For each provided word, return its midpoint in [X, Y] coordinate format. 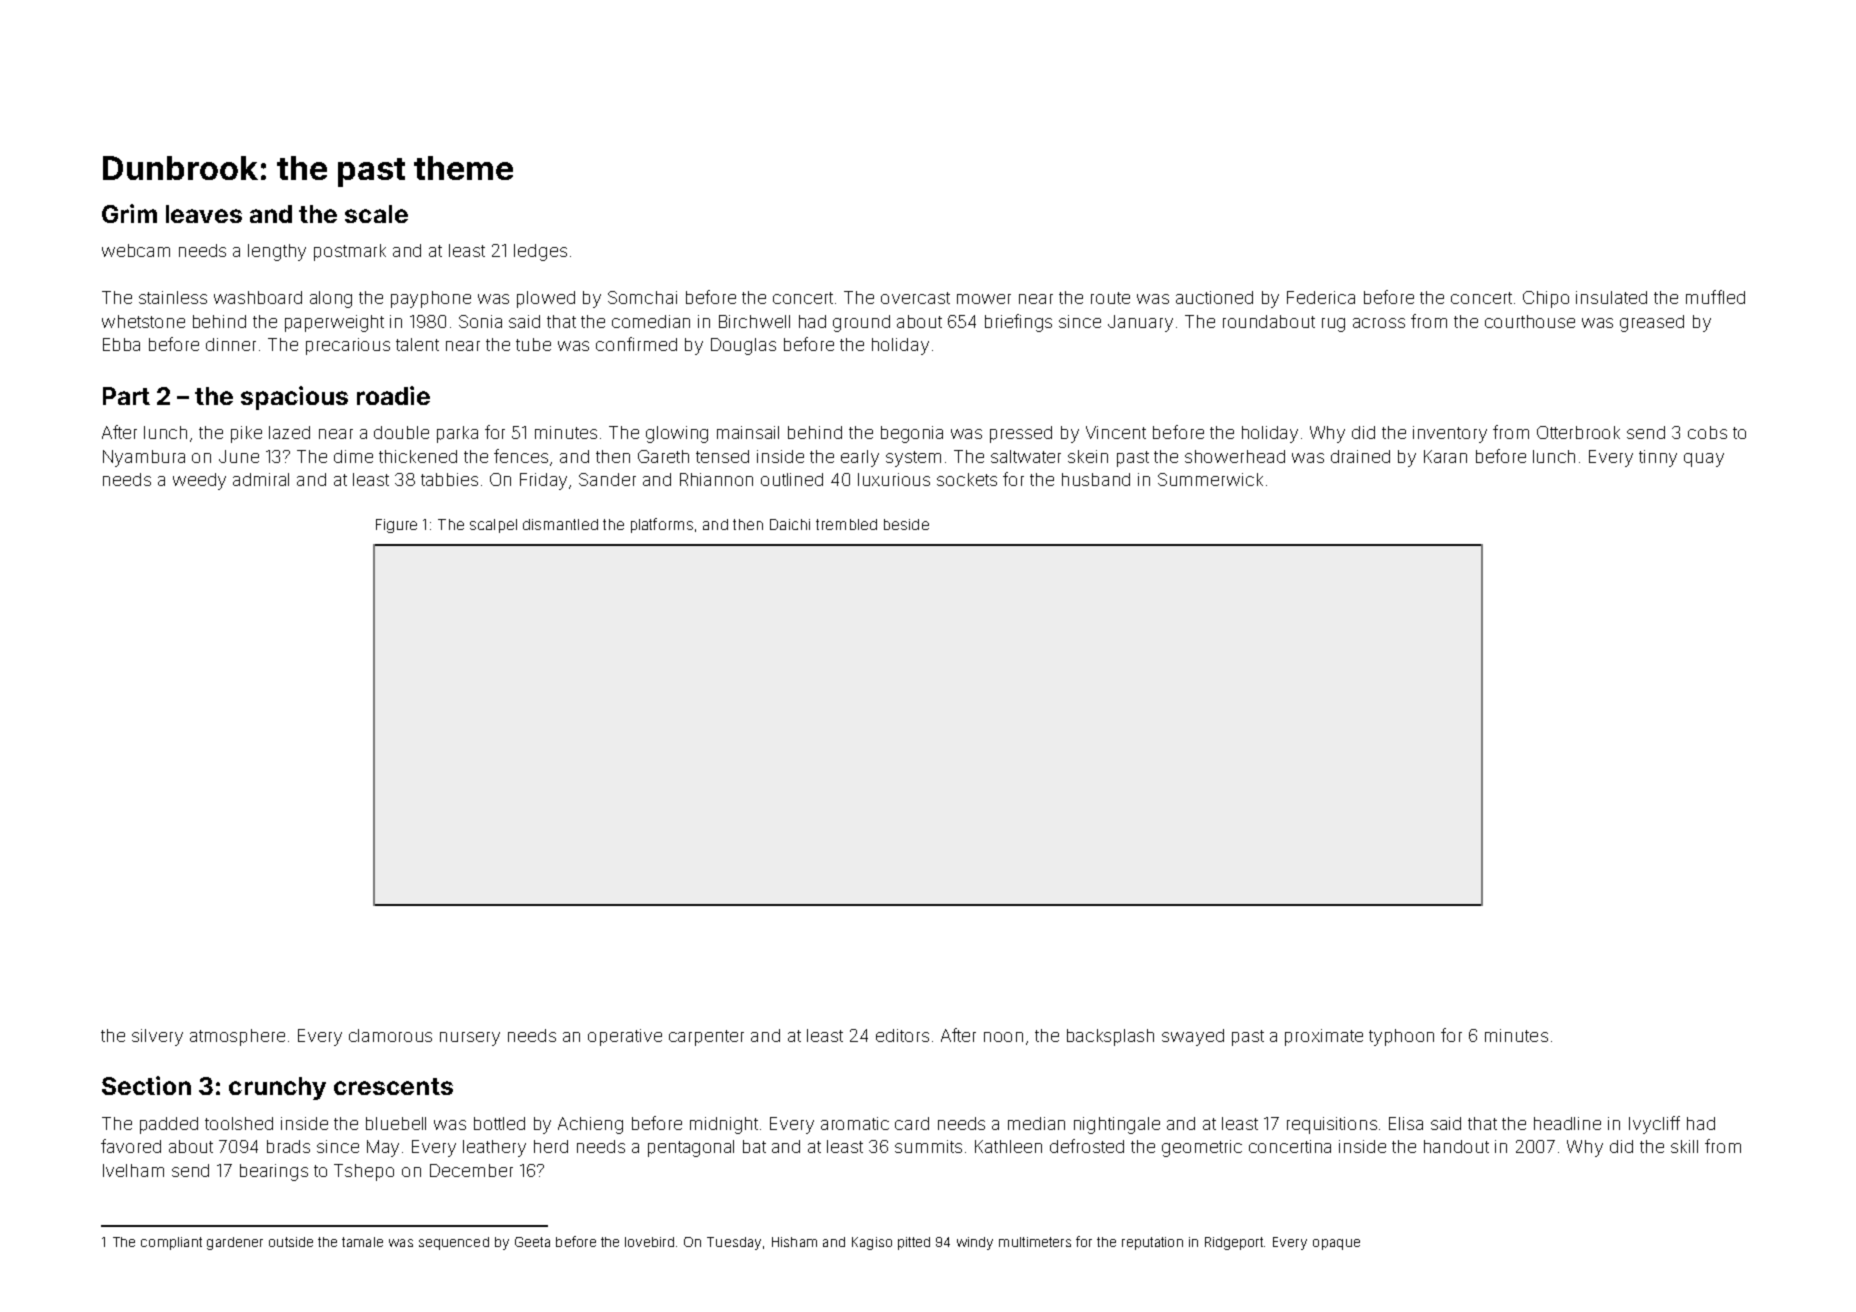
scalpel [493, 526]
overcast [915, 298]
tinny [1658, 458]
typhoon [1401, 1037]
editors [902, 1035]
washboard [258, 297]
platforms [662, 525]
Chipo [1546, 299]
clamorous [390, 1035]
